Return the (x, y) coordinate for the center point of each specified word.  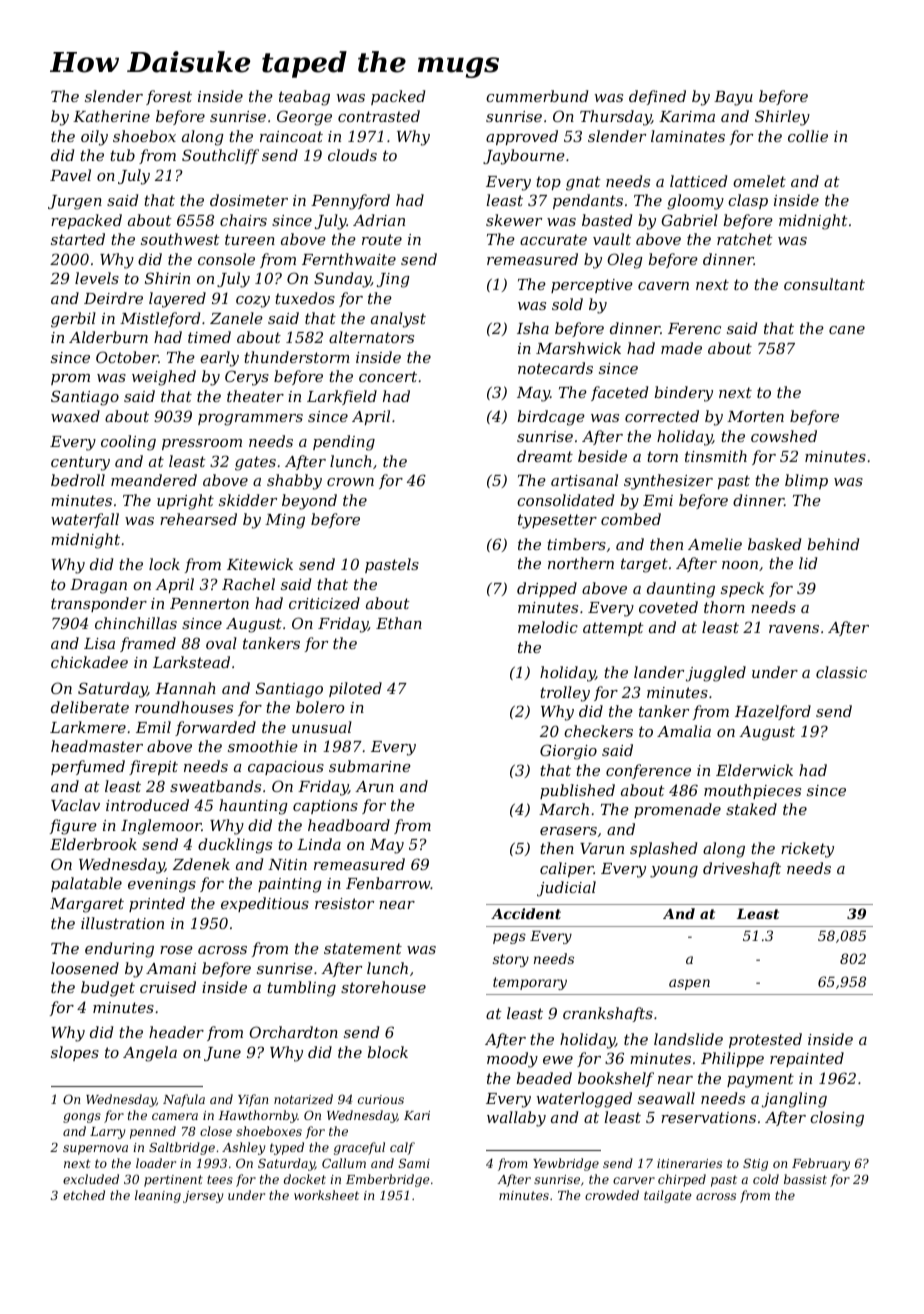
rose (176, 950)
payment (760, 1080)
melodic (548, 627)
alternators (371, 337)
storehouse (383, 987)
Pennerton (209, 603)
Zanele (236, 318)
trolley (565, 694)
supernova (95, 1150)
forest (169, 97)
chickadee (89, 662)
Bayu (733, 98)
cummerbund (537, 96)
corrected (662, 416)
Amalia (684, 731)
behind (833, 544)
